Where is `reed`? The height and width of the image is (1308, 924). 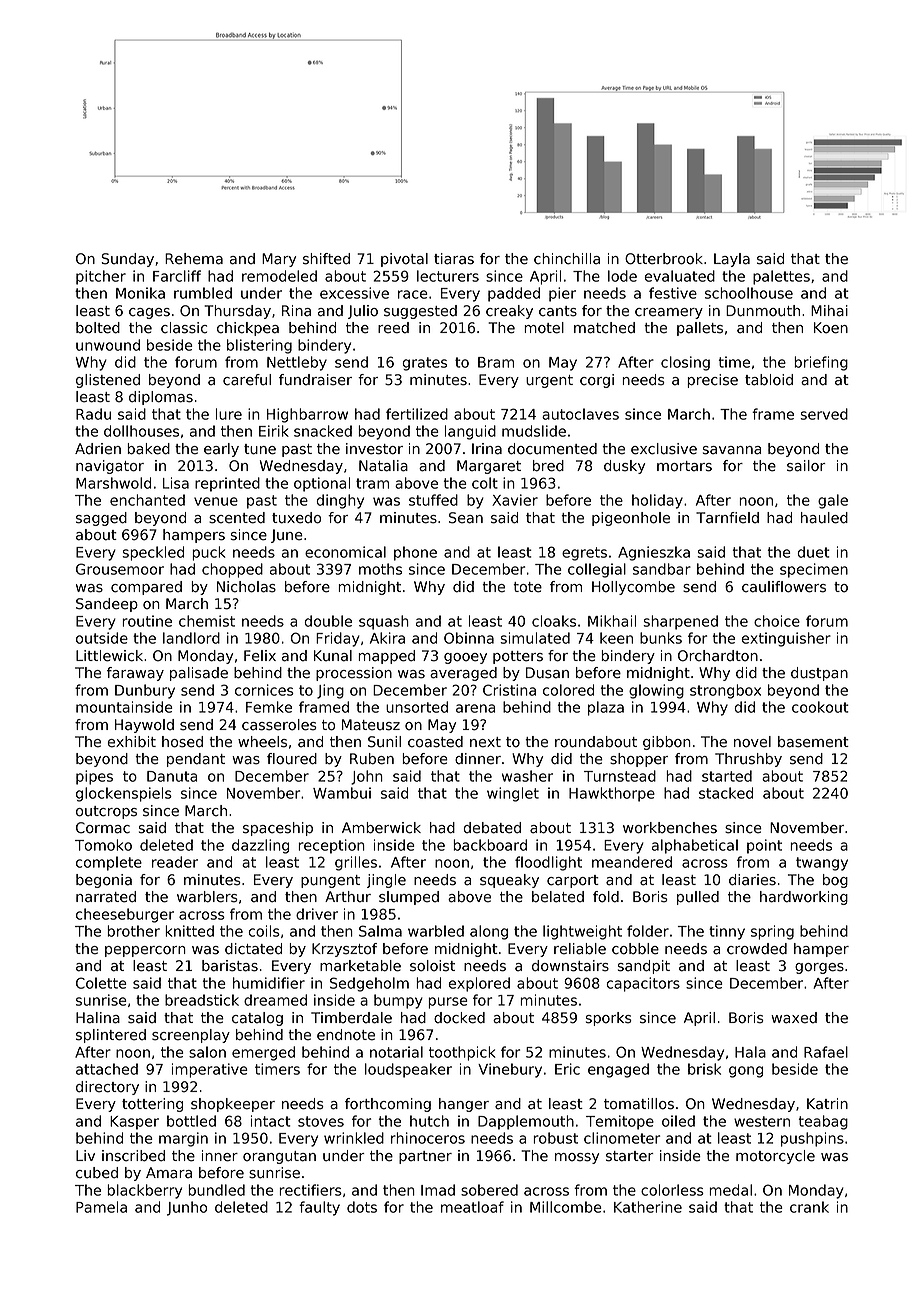
reed is located at coordinates (393, 328).
